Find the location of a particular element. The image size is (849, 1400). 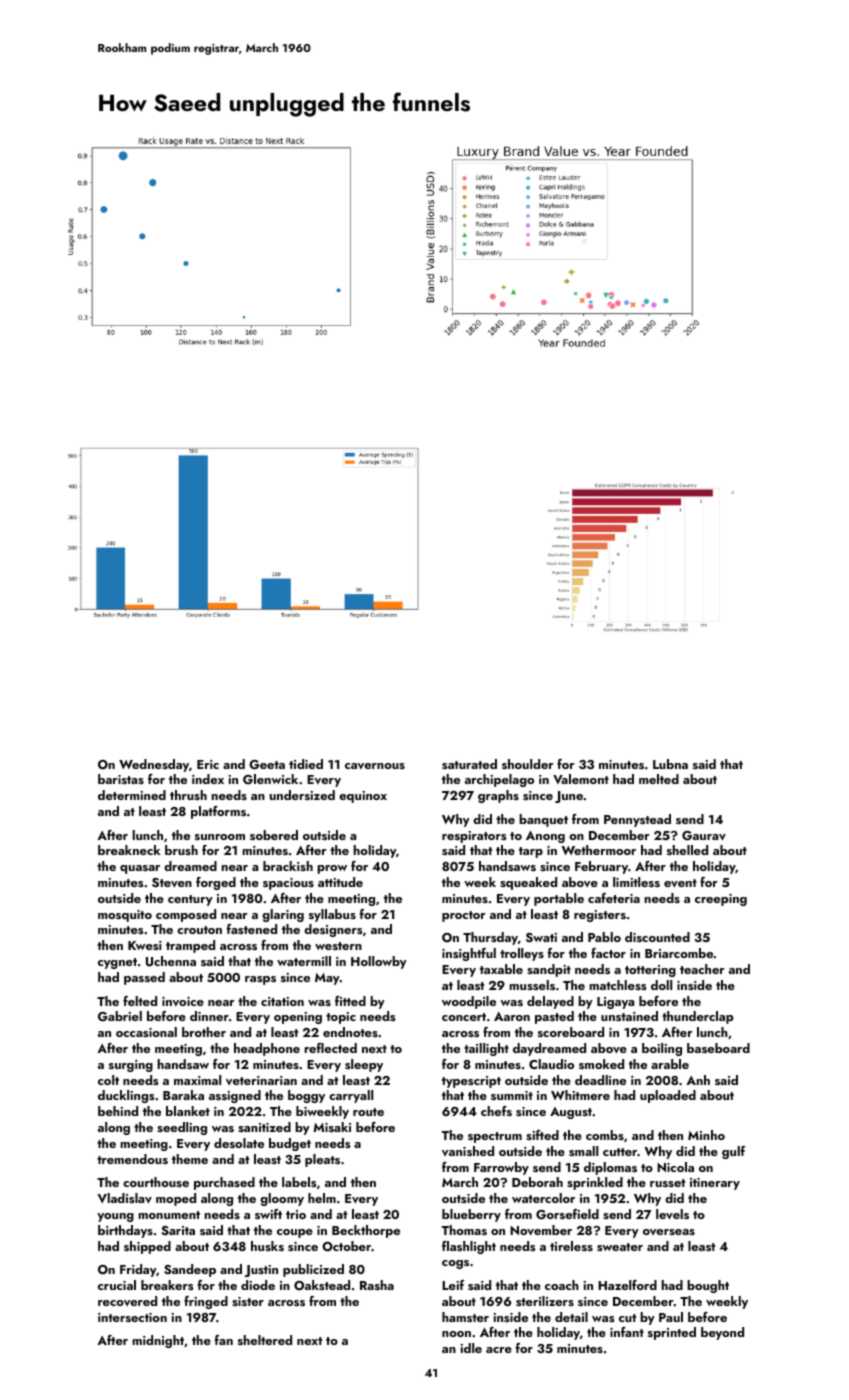

ducklings is located at coordinates (126, 1096).
